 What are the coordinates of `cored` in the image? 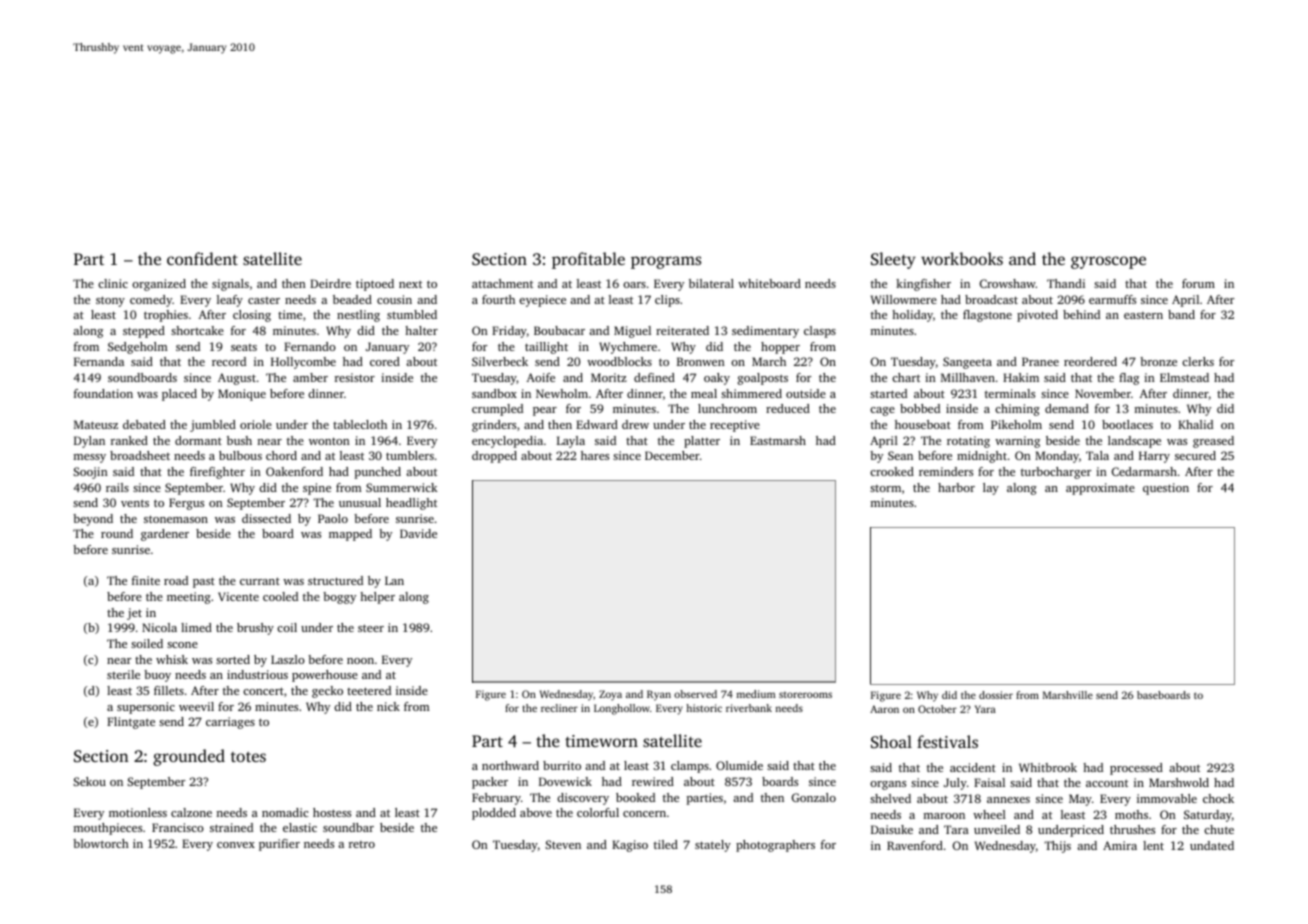 It's located at (385, 361).
